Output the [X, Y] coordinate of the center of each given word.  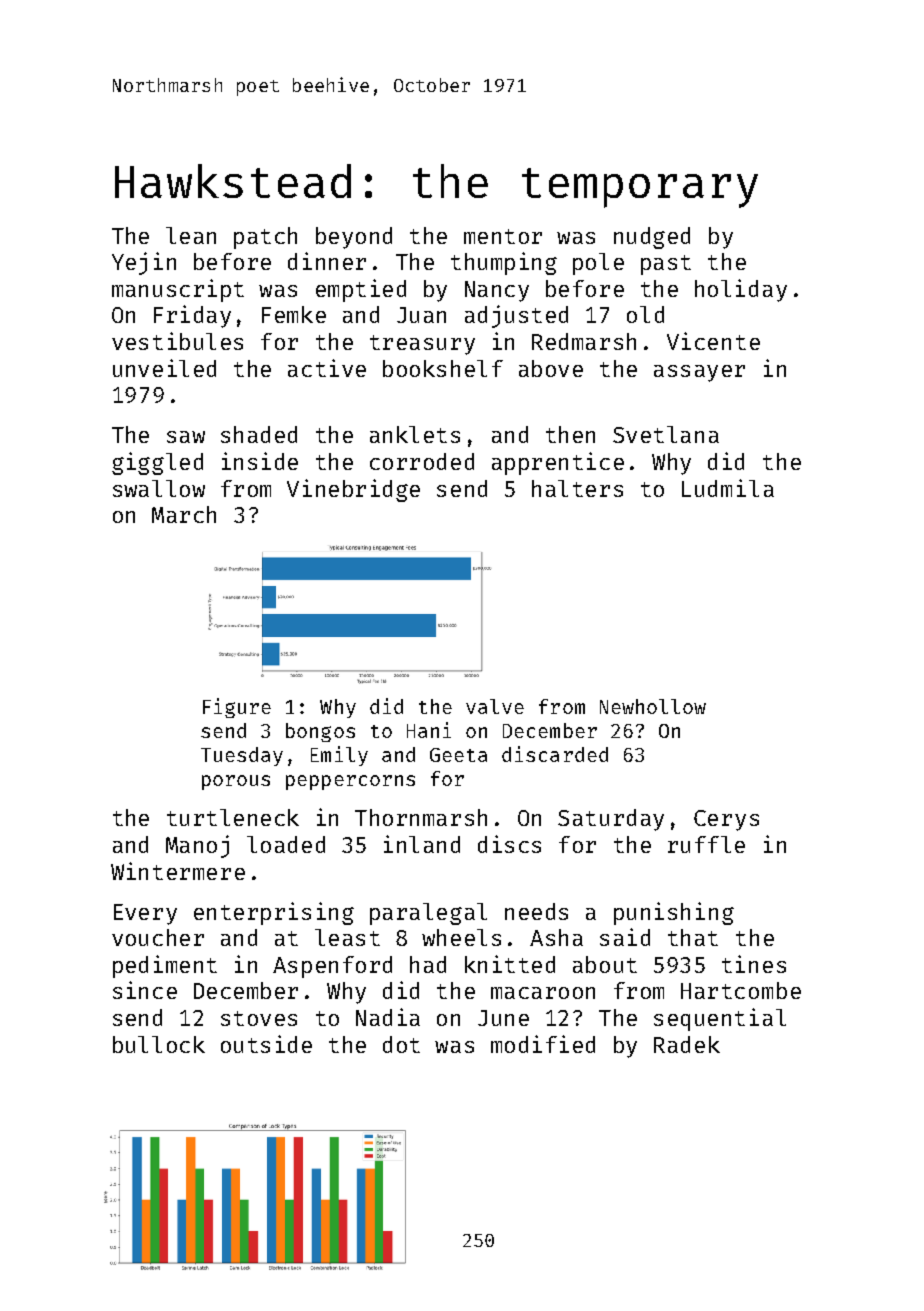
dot [401, 1044]
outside [266, 1044]
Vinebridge [353, 490]
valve [495, 706]
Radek [687, 1044]
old [645, 314]
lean [191, 235]
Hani [429, 730]
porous [236, 782]
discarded [555, 754]
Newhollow [653, 706]
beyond [354, 238]
